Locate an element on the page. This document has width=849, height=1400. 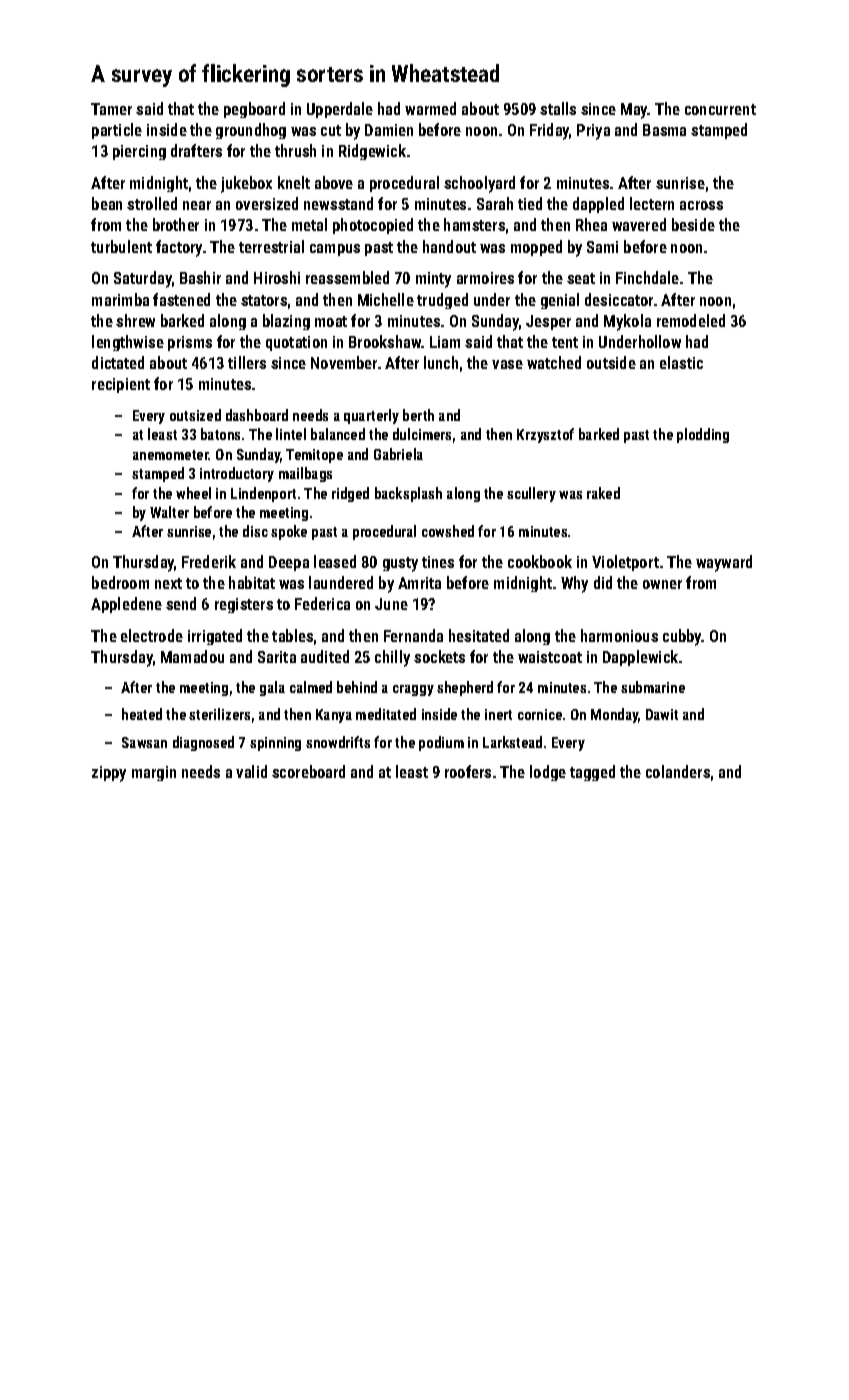
roofers is located at coordinates (468, 771).
